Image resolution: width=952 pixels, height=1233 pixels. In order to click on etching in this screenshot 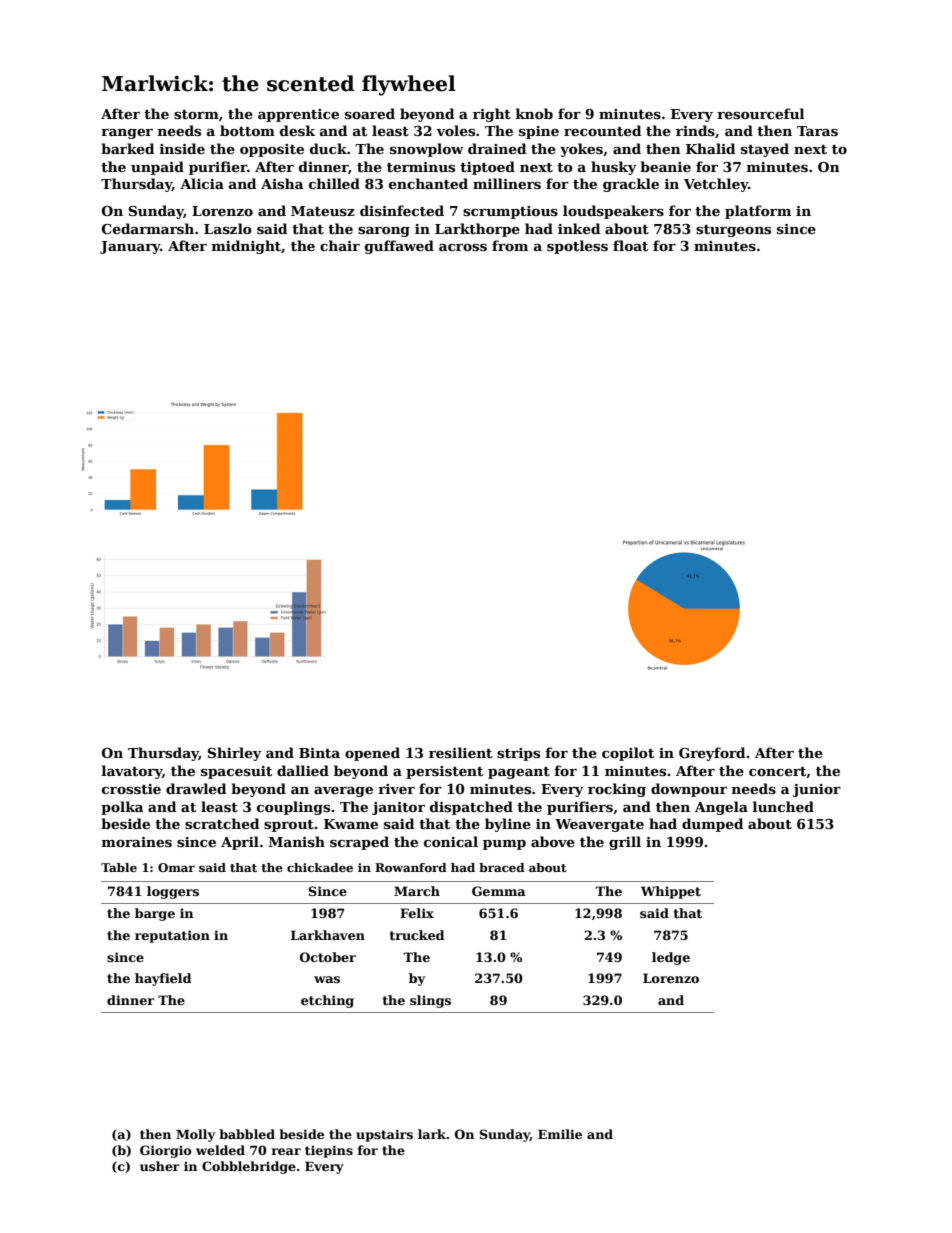, I will do `click(327, 1001)`.
